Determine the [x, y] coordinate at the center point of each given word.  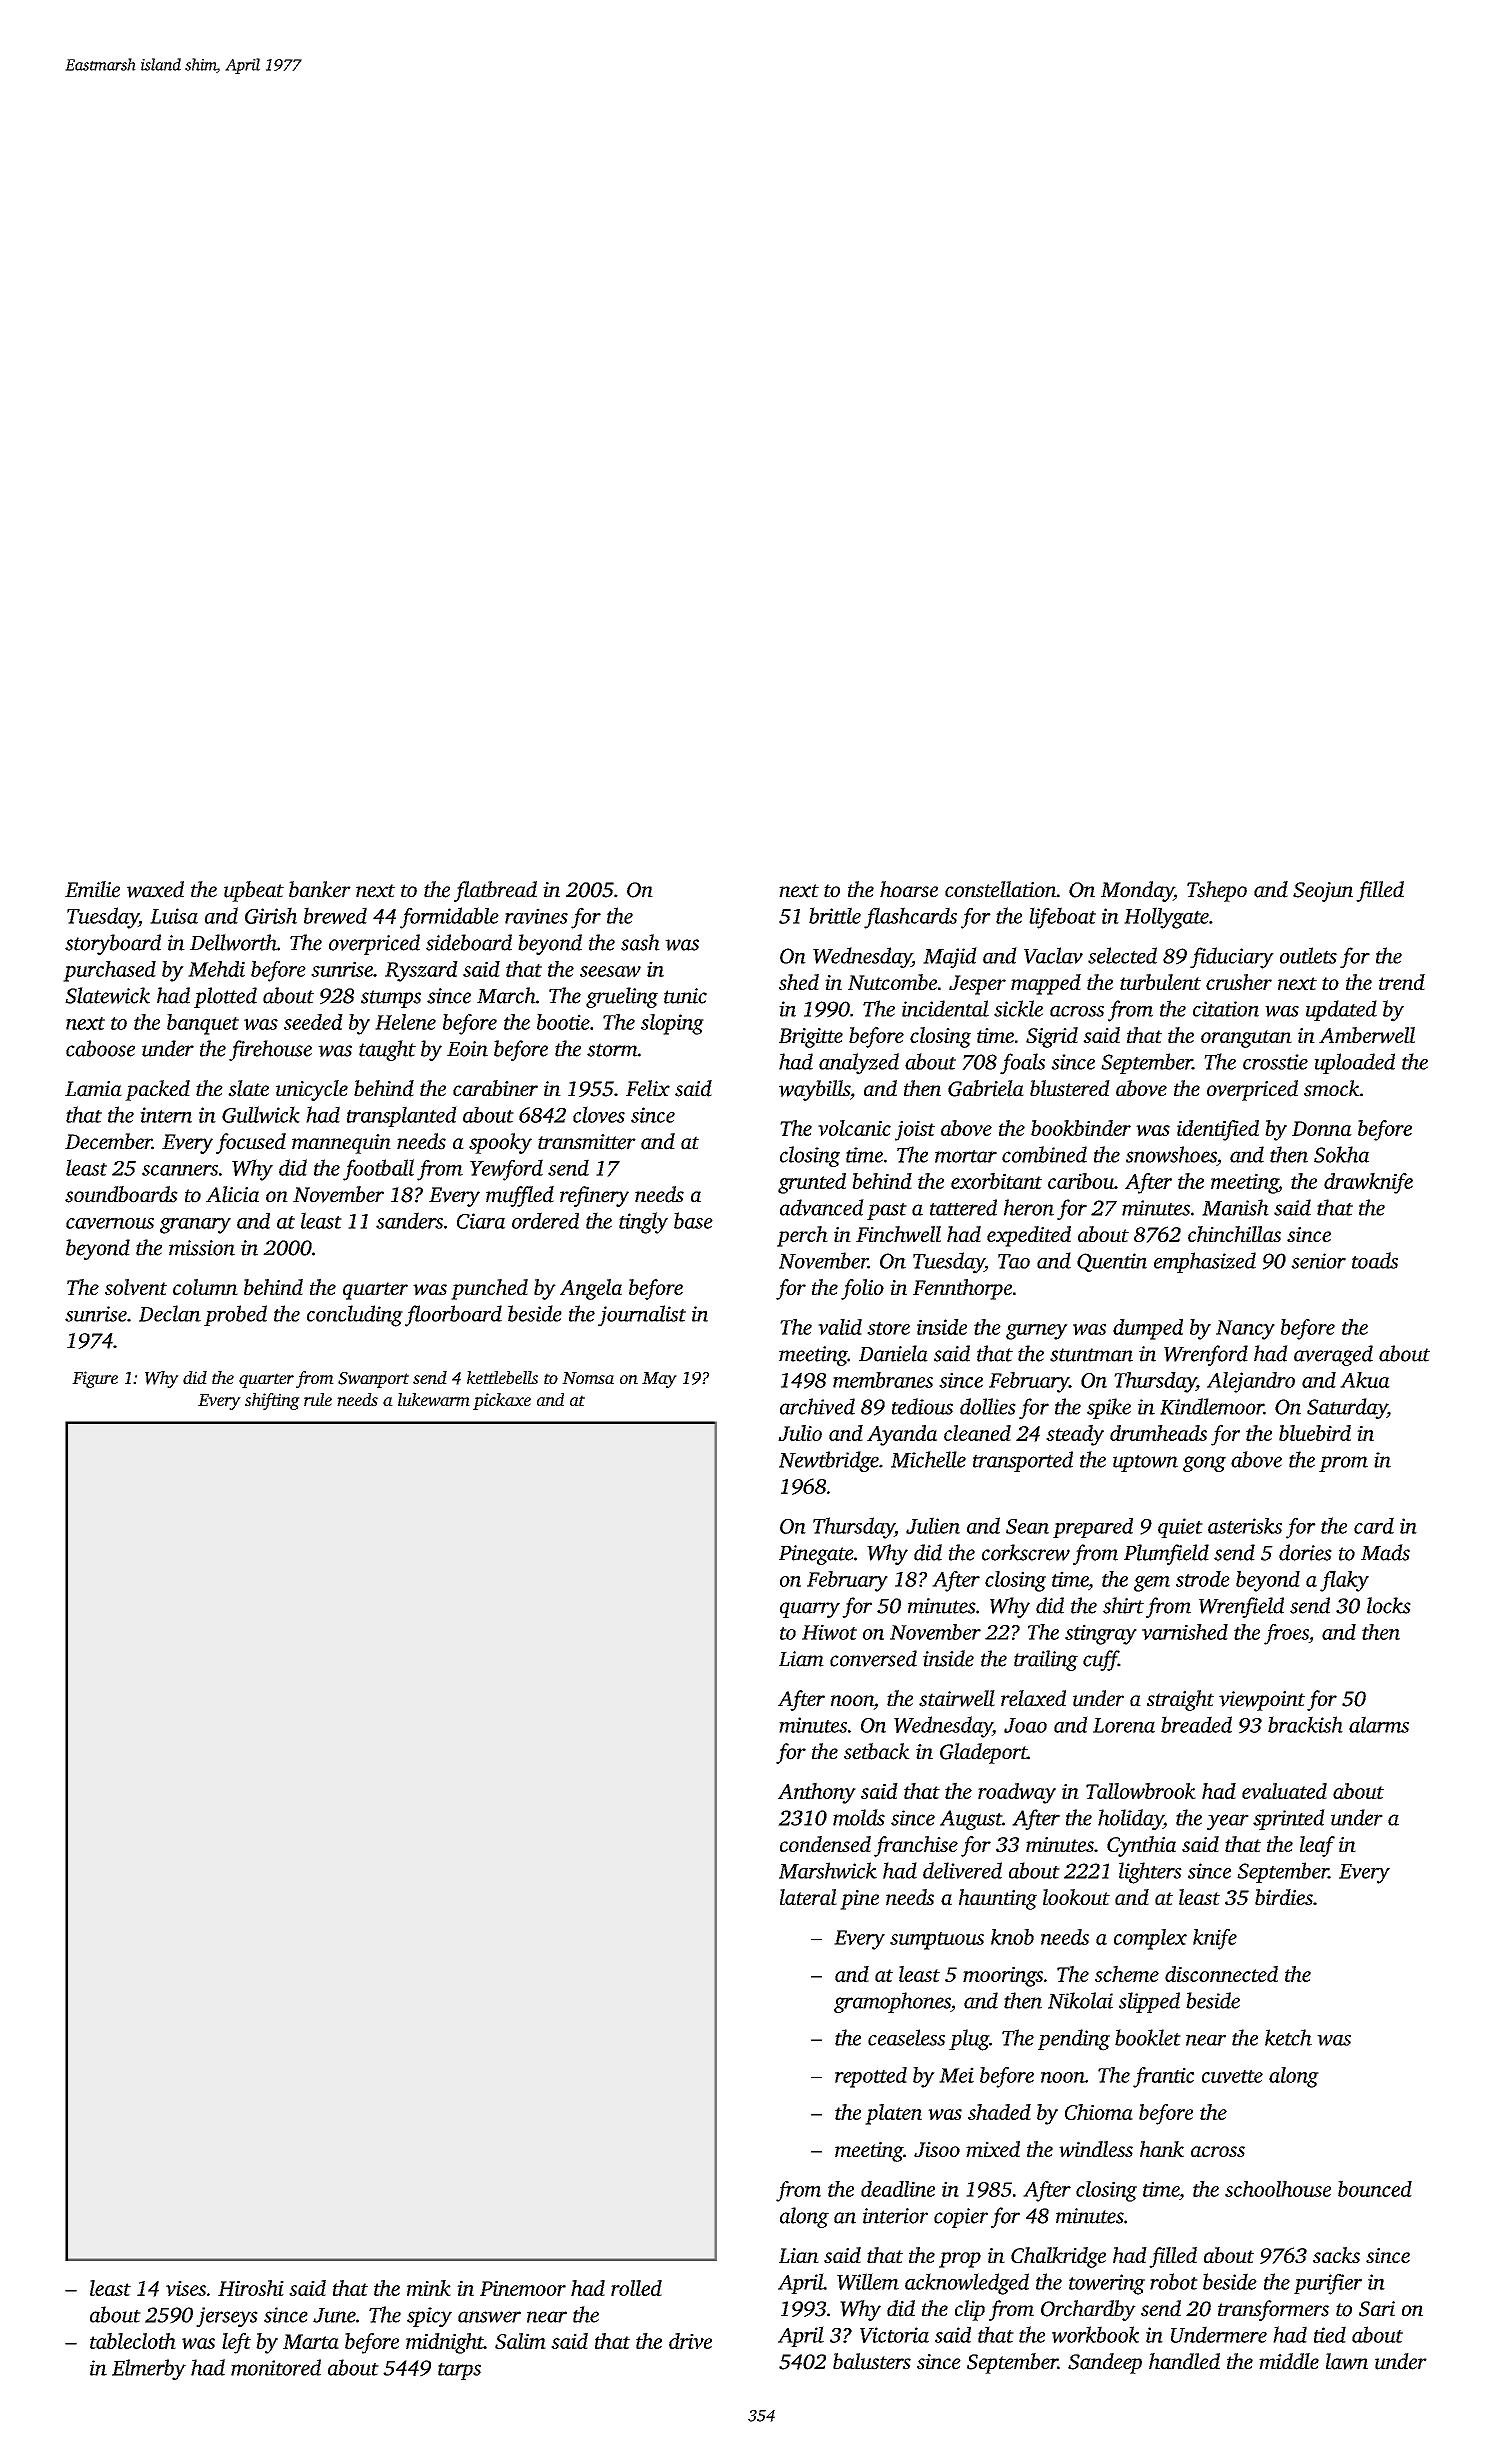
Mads [1385, 1552]
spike [1109, 1408]
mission [202, 1248]
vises [186, 2288]
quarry [810, 1610]
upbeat [254, 891]
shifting [272, 1401]
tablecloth [133, 2341]
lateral [808, 1897]
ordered [545, 1220]
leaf [1317, 1846]
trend [1402, 982]
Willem [868, 2281]
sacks [1336, 2255]
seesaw [610, 971]
